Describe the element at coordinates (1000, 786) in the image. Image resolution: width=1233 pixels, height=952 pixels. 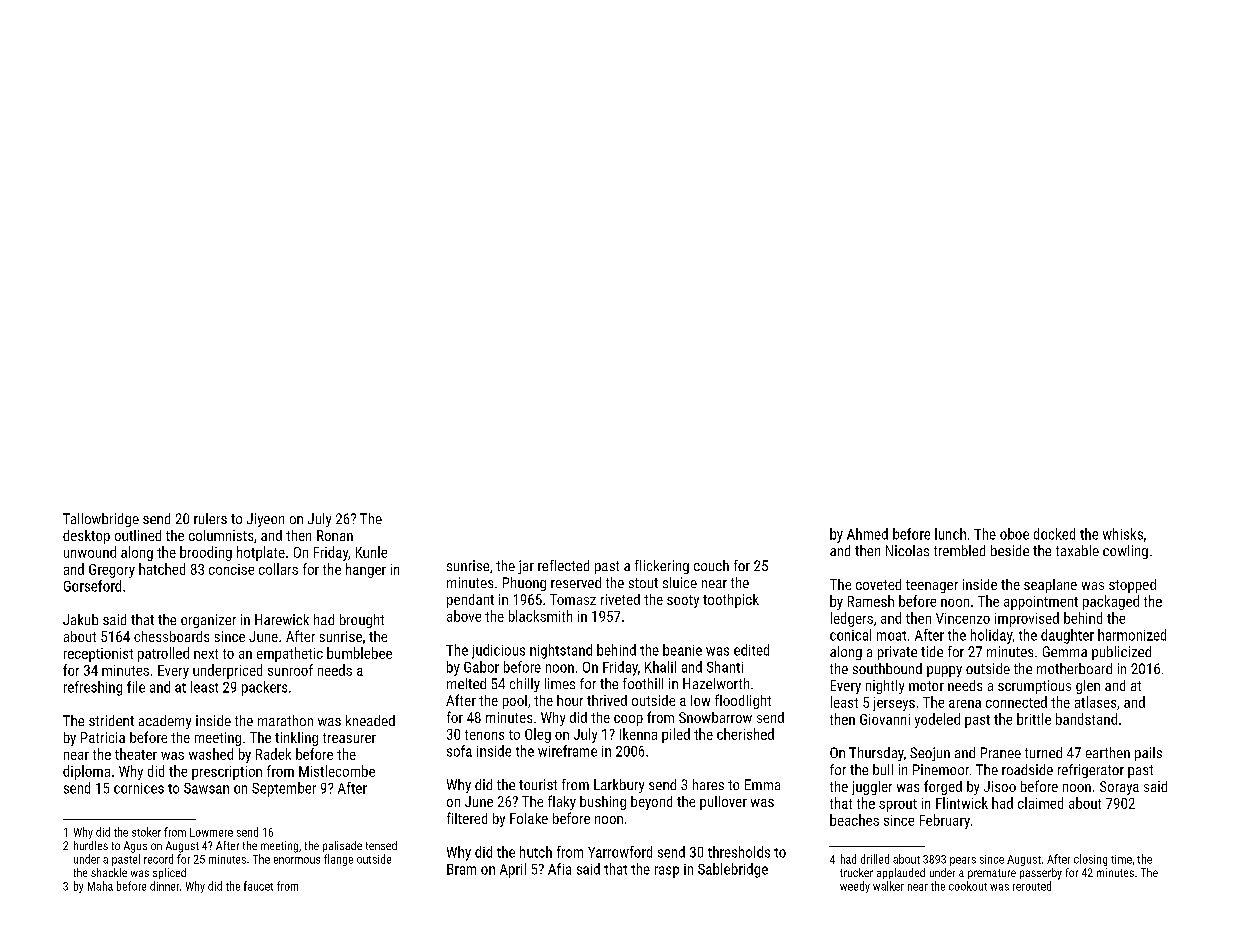
I see `Jisoo` at that location.
